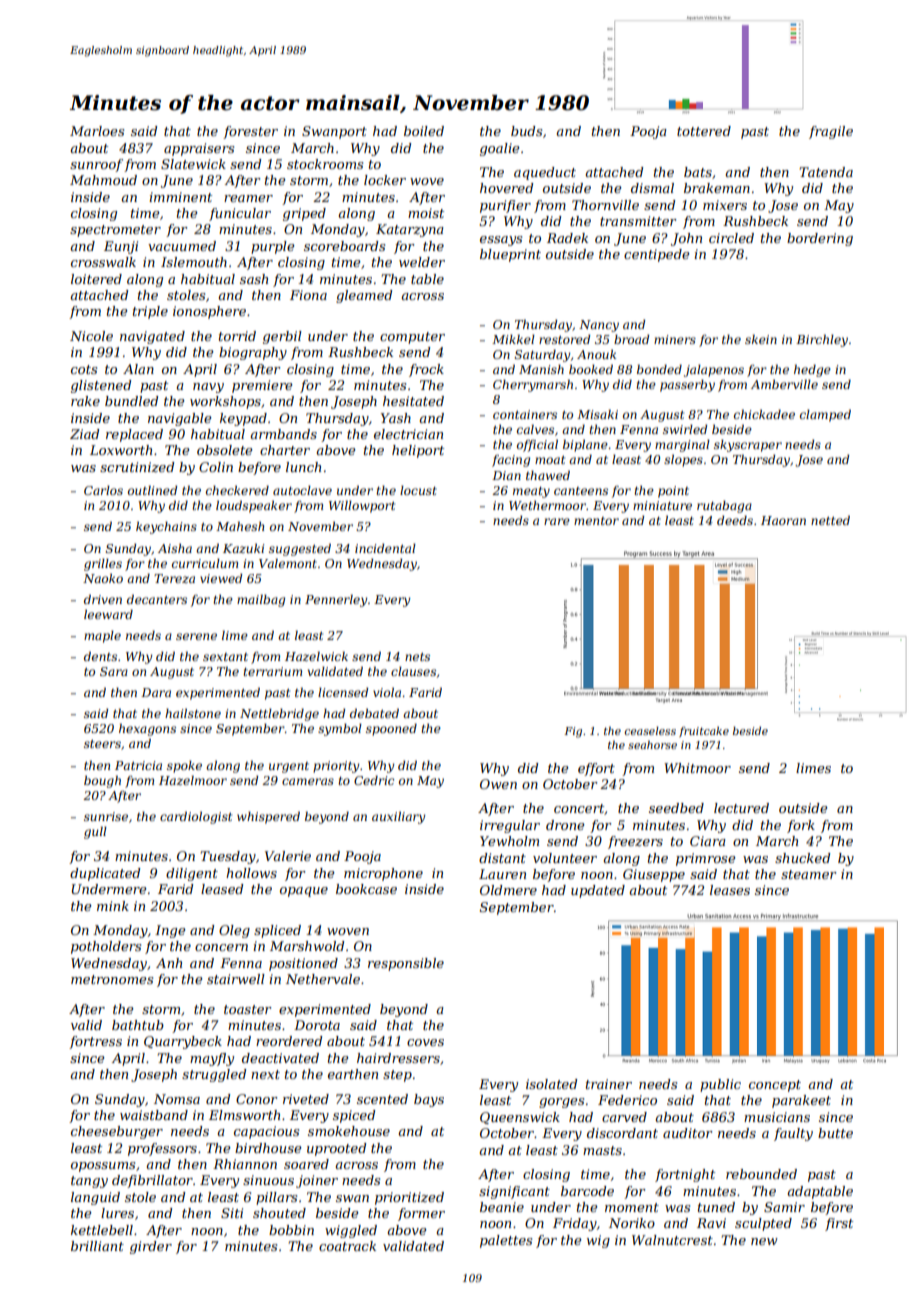  I want to click on Carlos, so click(103, 490).
